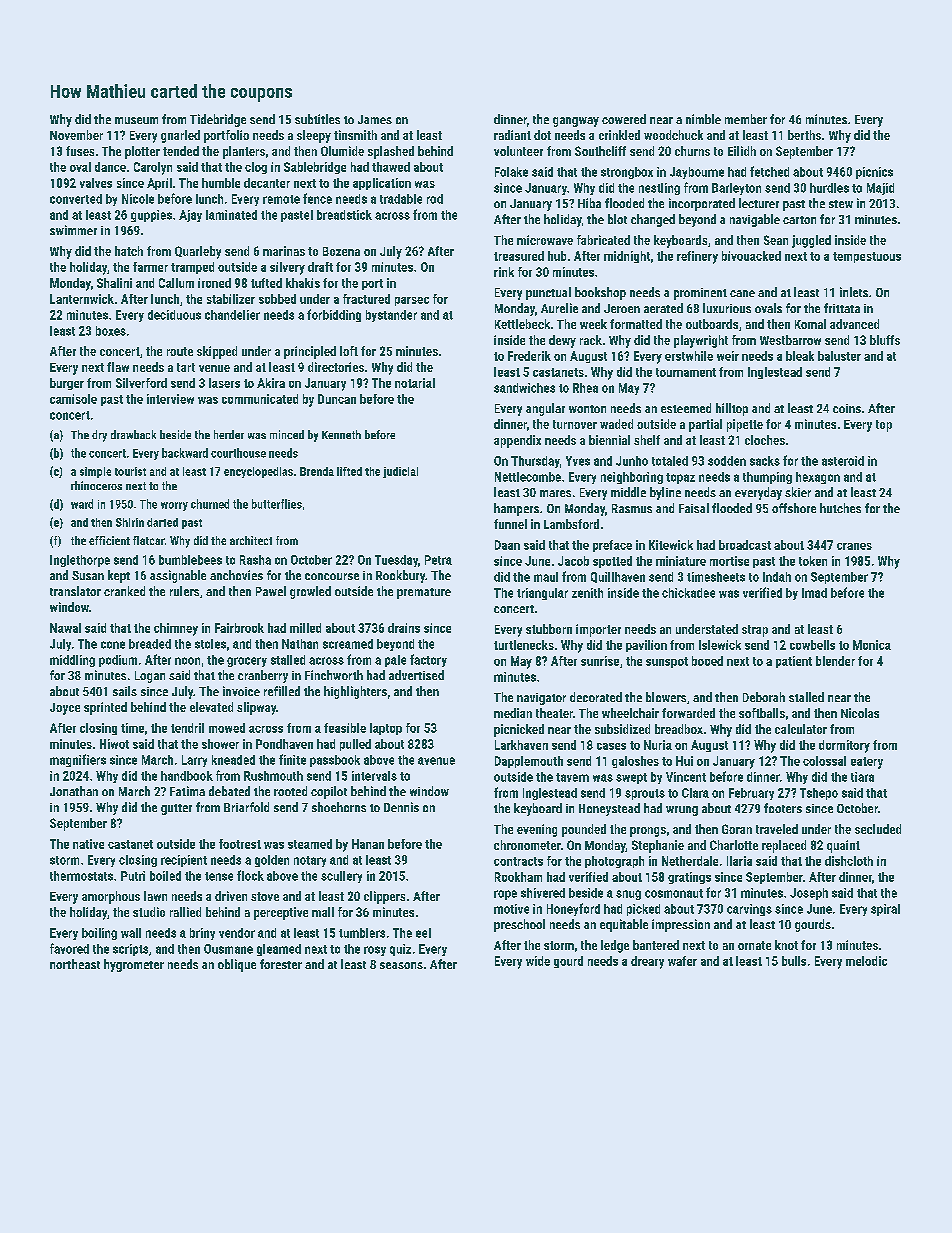  I want to click on churns, so click(692, 151).
